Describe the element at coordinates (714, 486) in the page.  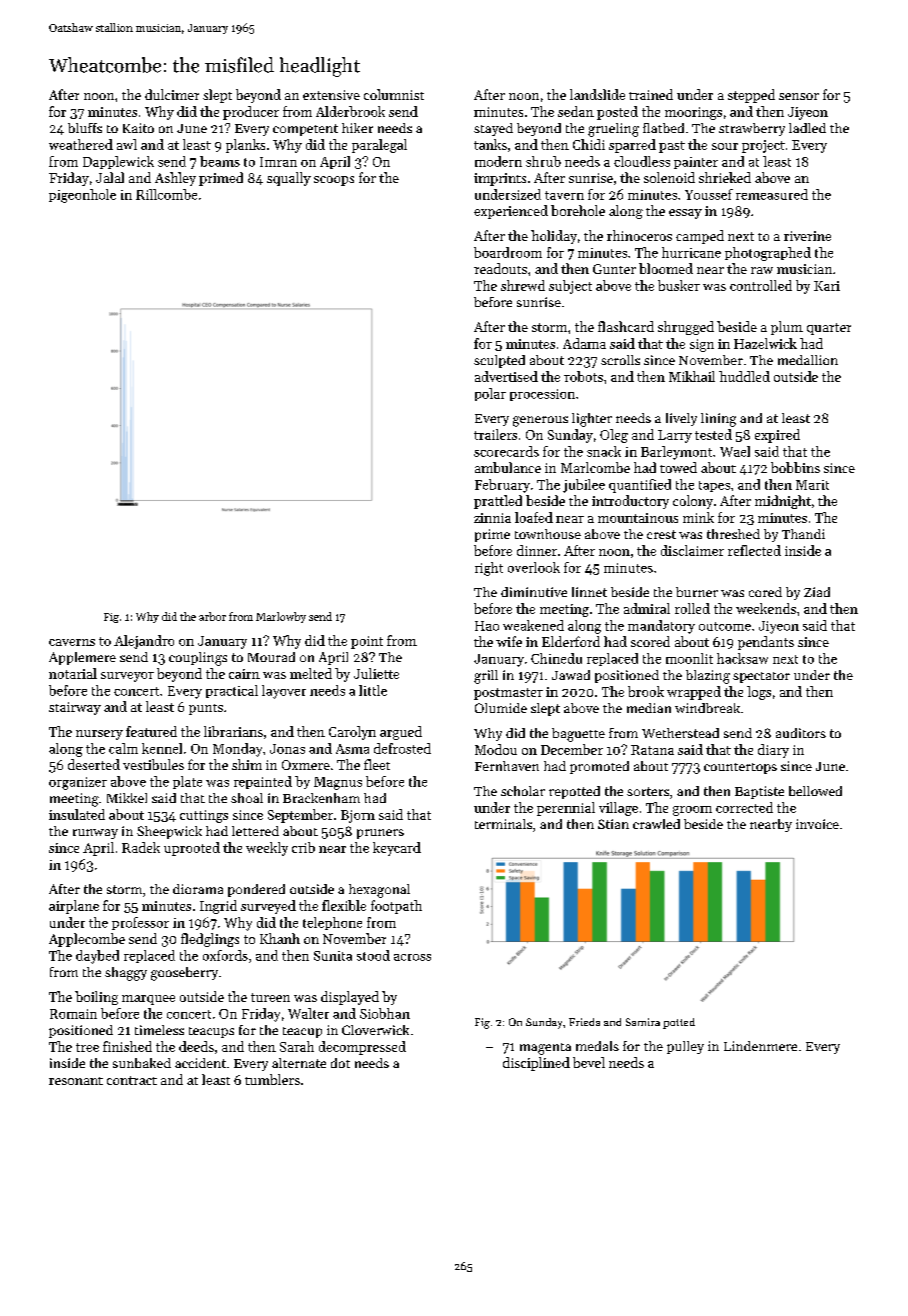
I see `tapes` at that location.
